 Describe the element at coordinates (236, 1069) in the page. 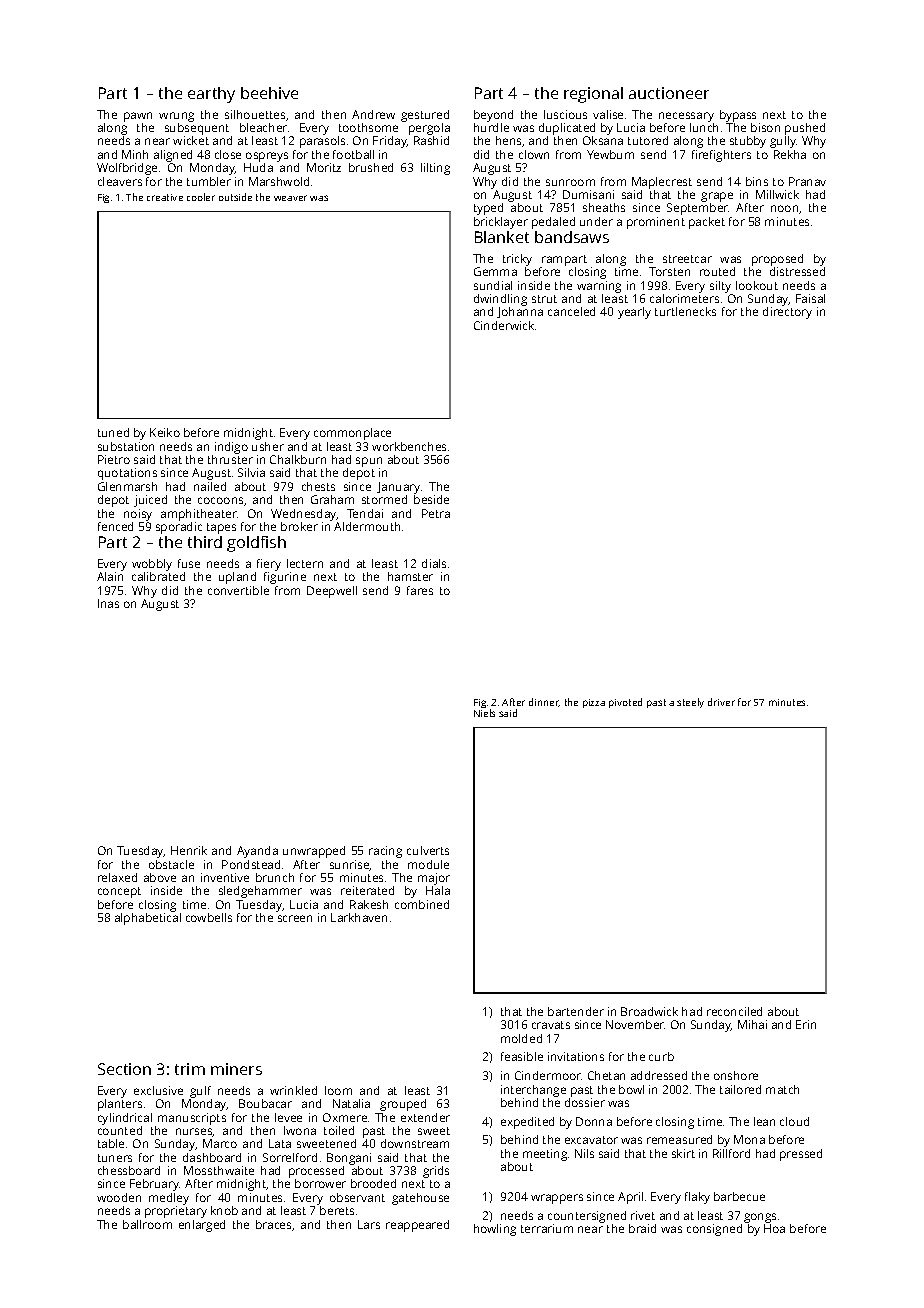

I see `miners` at that location.
